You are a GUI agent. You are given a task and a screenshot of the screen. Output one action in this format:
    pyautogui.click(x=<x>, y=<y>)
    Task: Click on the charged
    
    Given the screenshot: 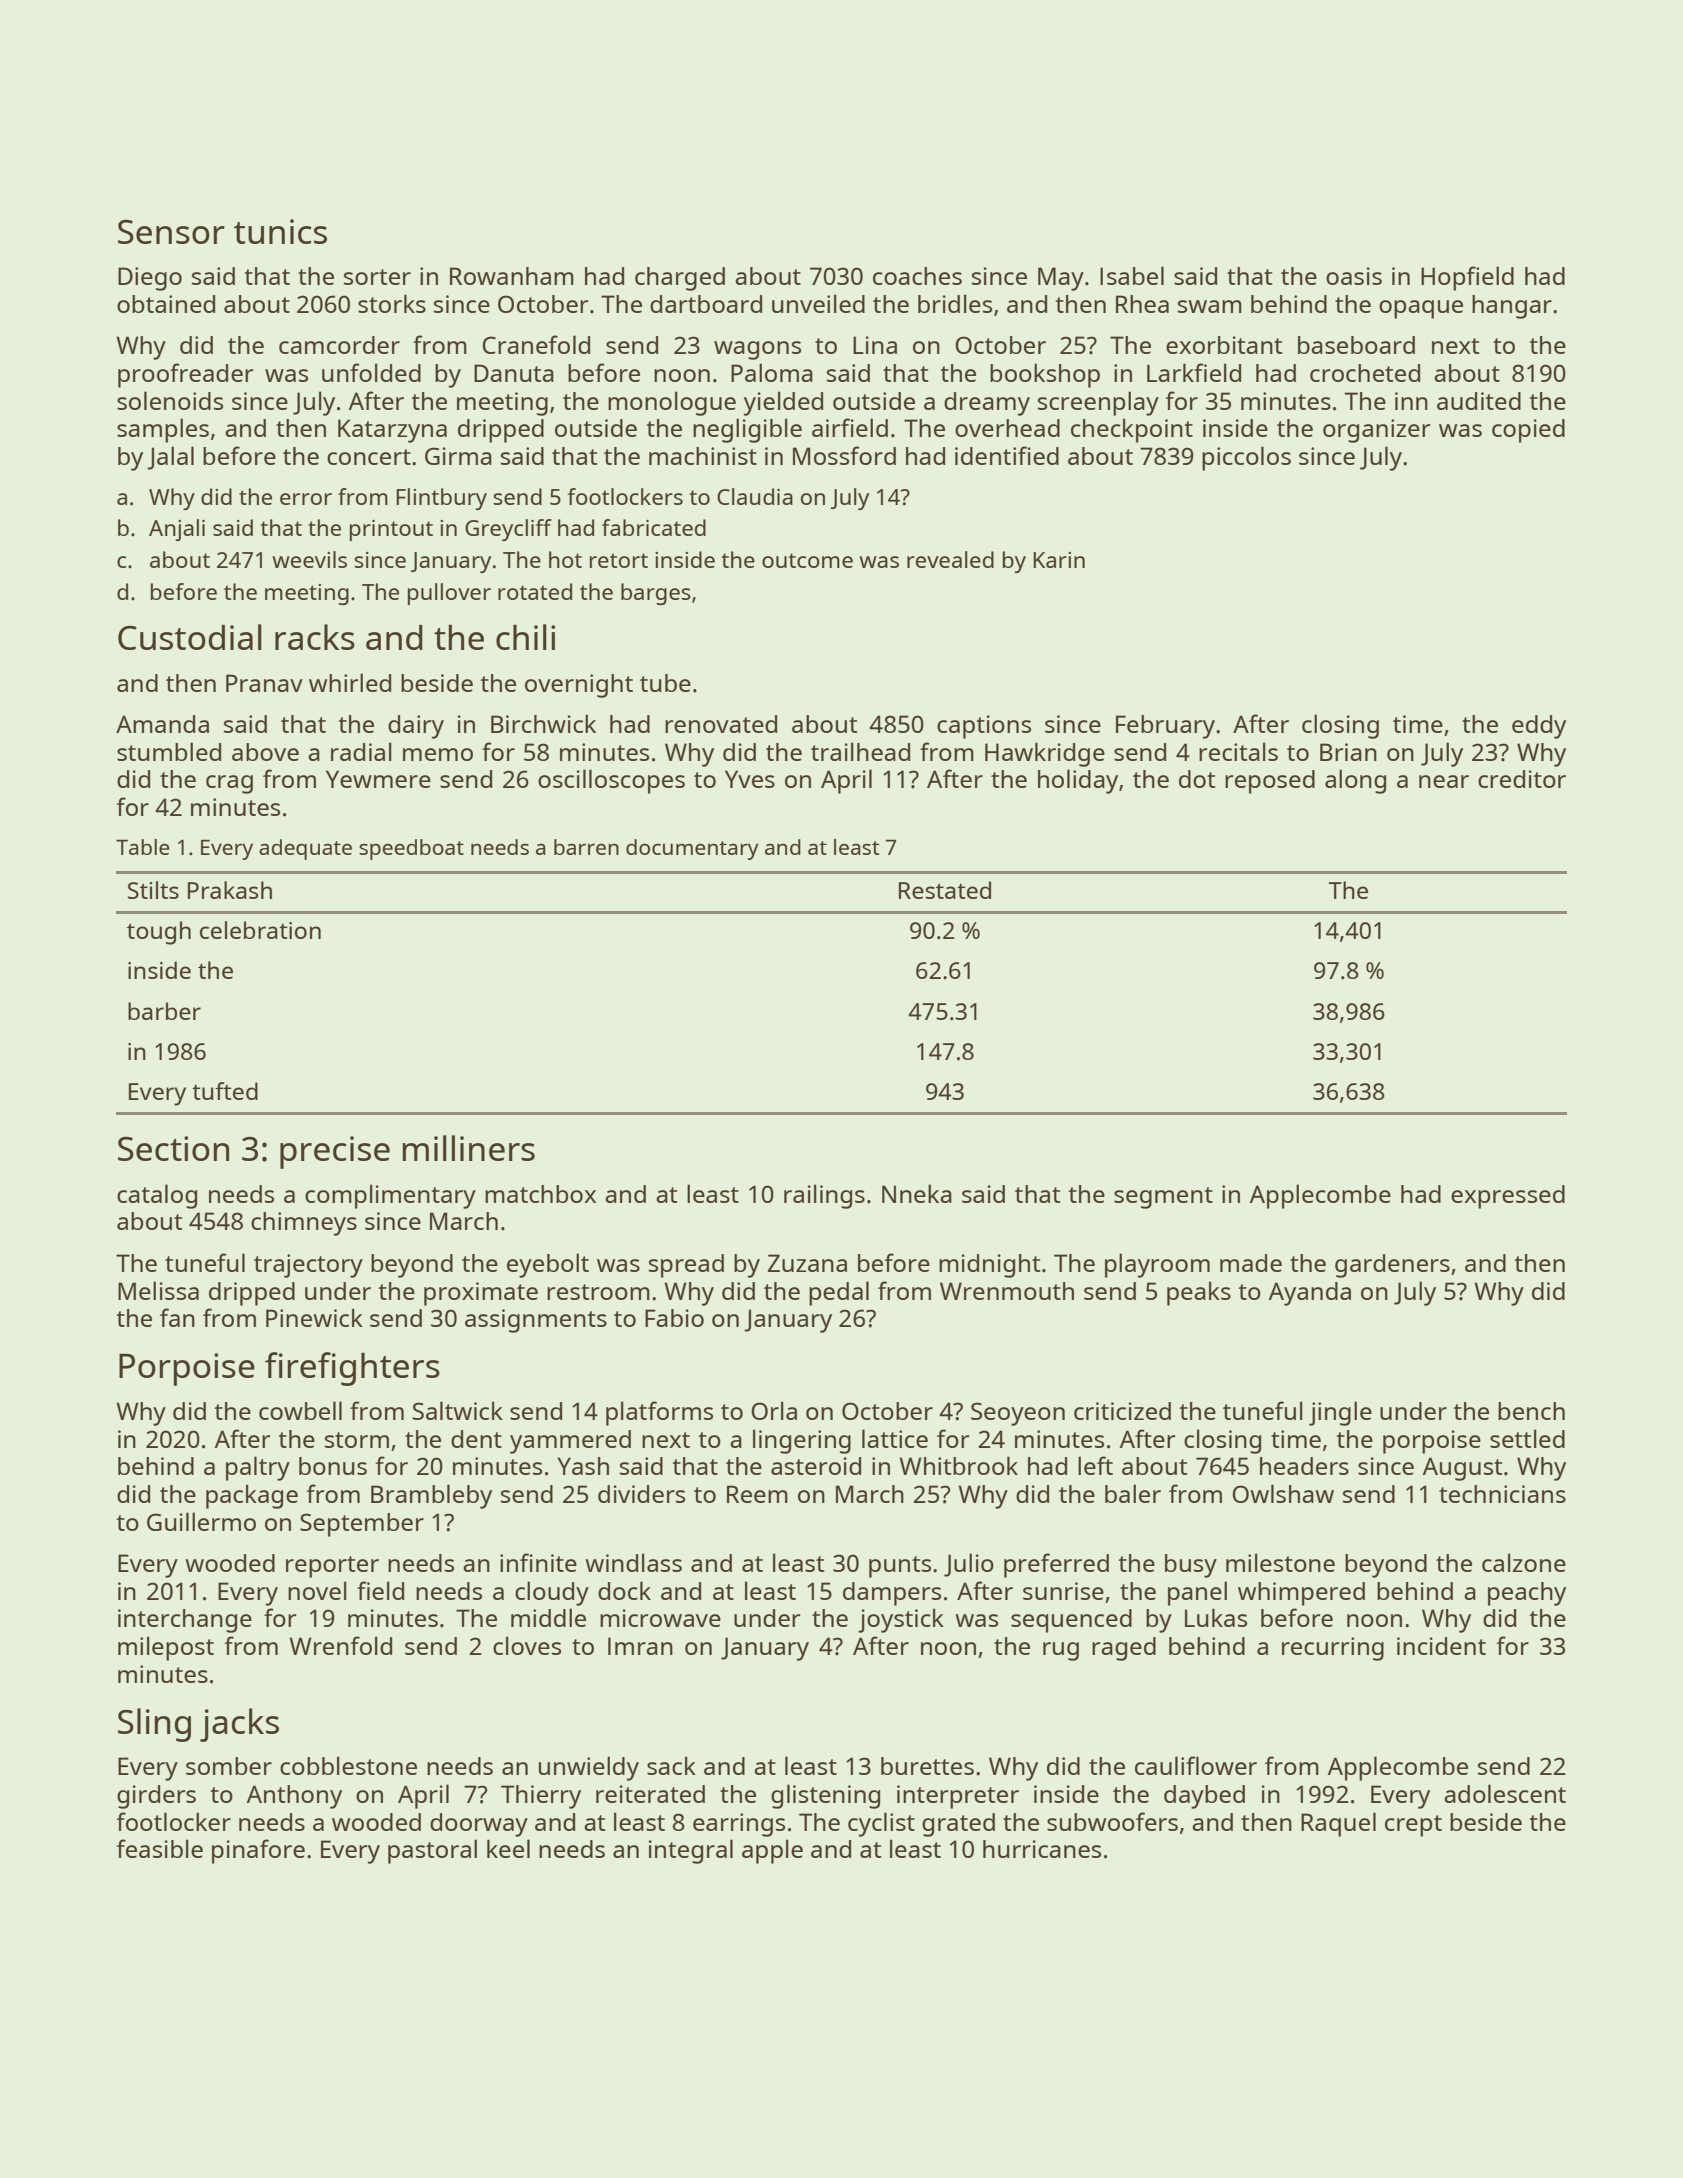 What is the action you would take?
    pyautogui.click(x=680, y=279)
